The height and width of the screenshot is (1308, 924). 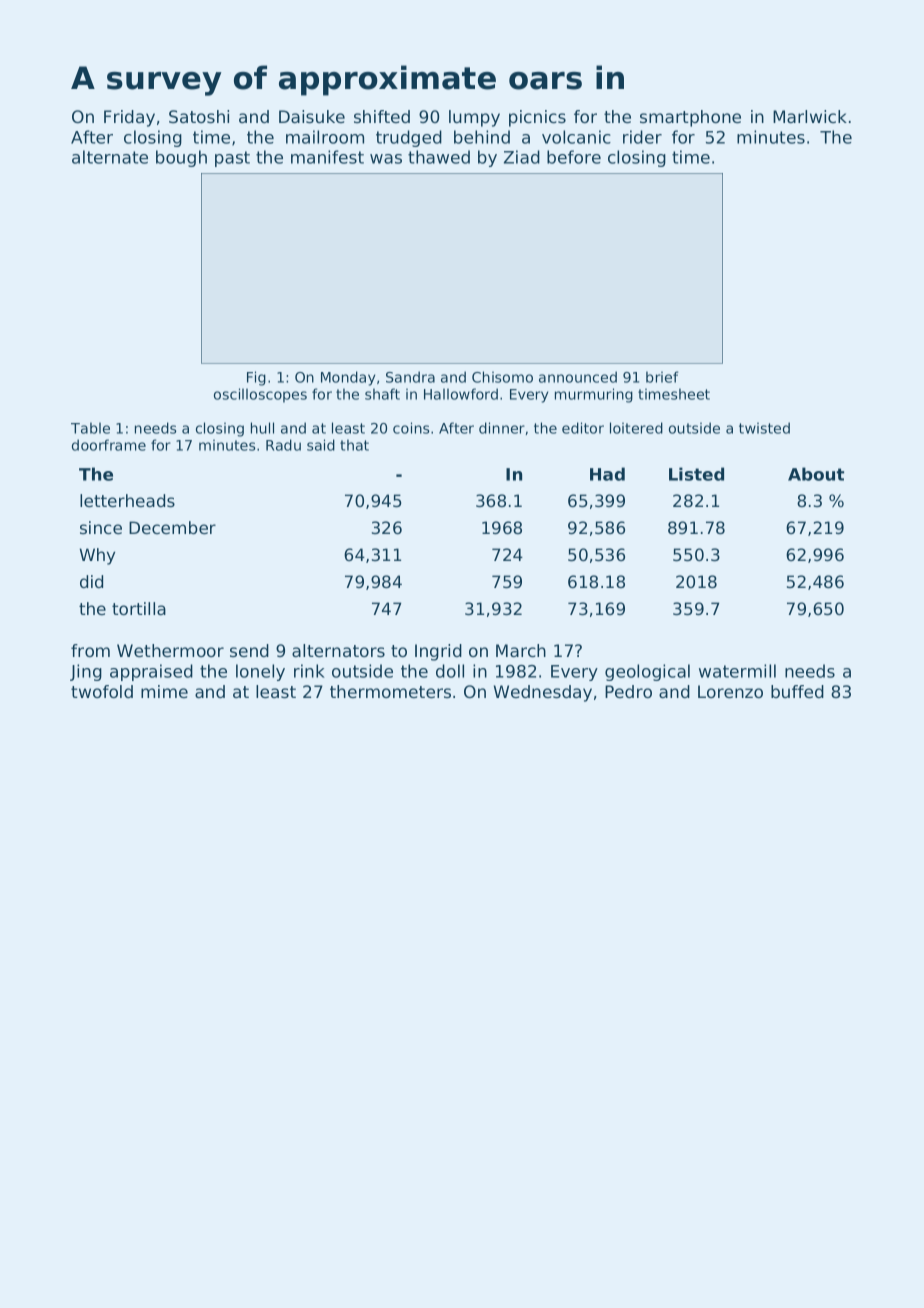 I want to click on Satoshi, so click(x=199, y=116).
